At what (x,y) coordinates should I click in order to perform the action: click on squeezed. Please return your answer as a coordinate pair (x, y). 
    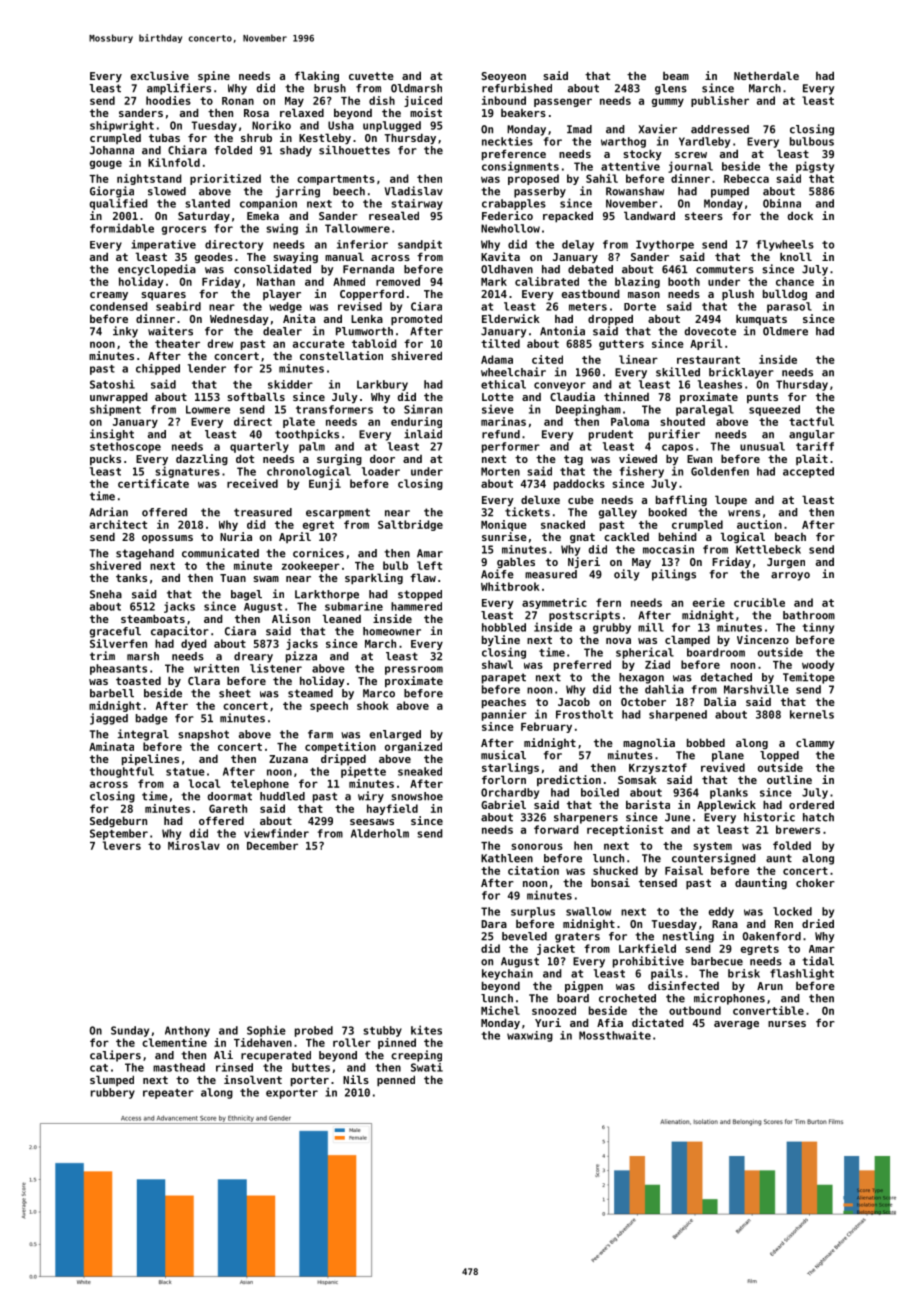
    Looking at the image, I should click on (774, 410).
